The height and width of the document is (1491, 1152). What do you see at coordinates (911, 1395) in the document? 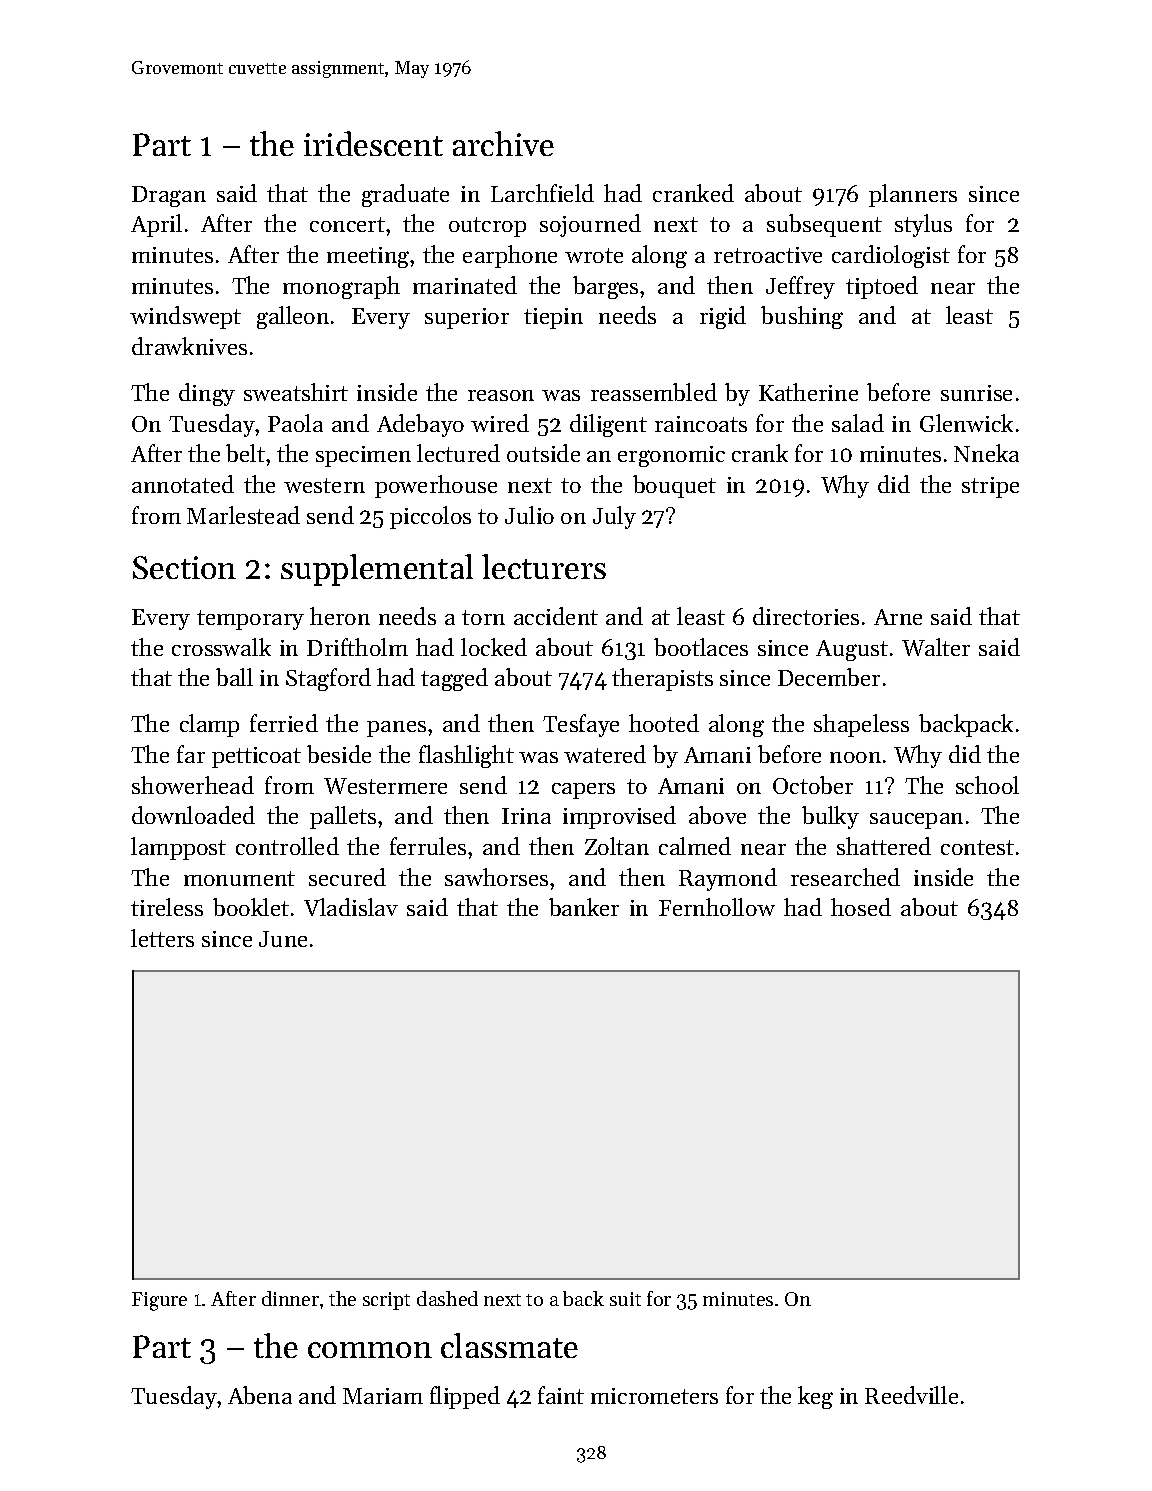
I see `Reedville` at bounding box center [911, 1395].
